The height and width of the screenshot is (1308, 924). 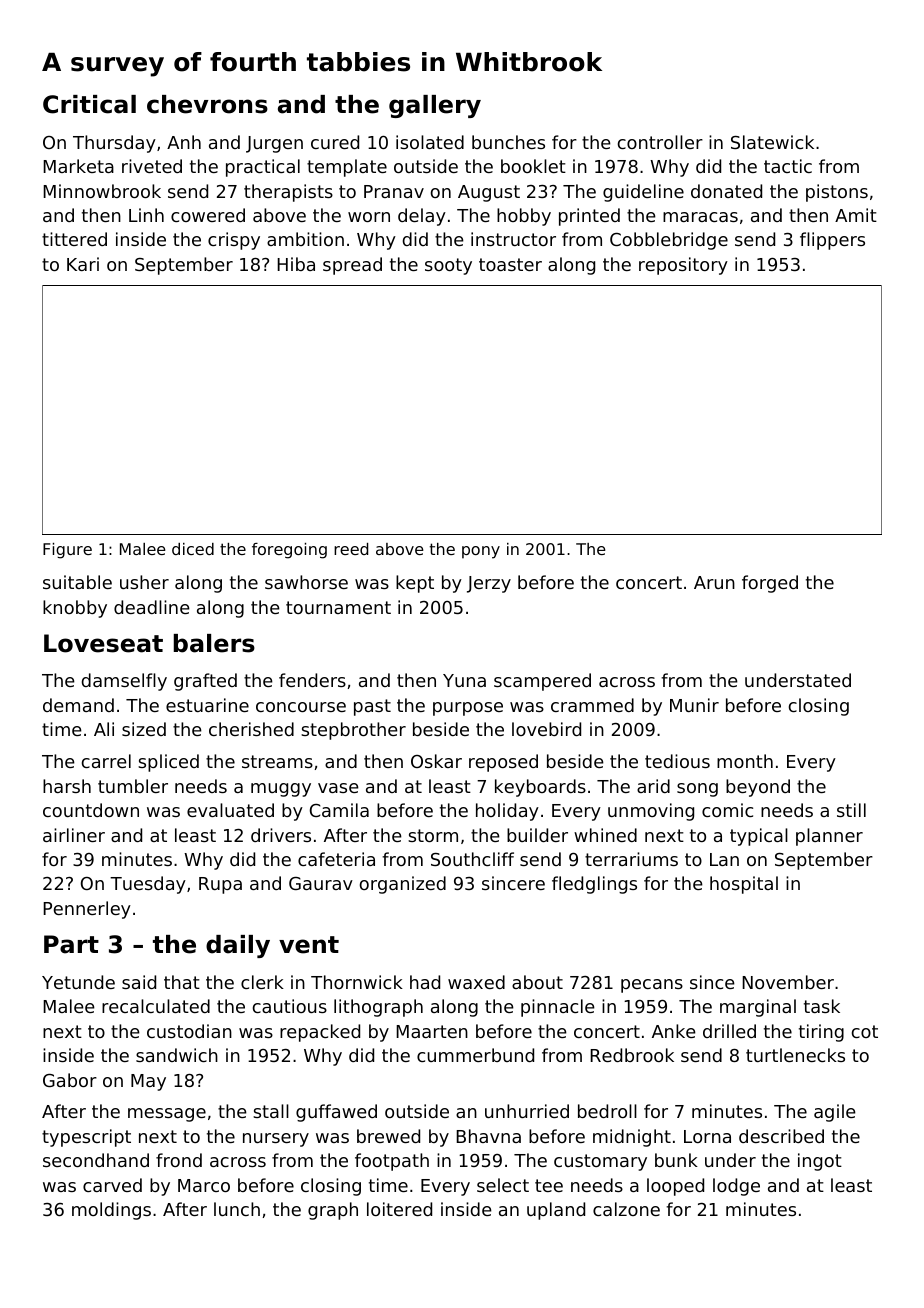 I want to click on vent, so click(x=309, y=945).
